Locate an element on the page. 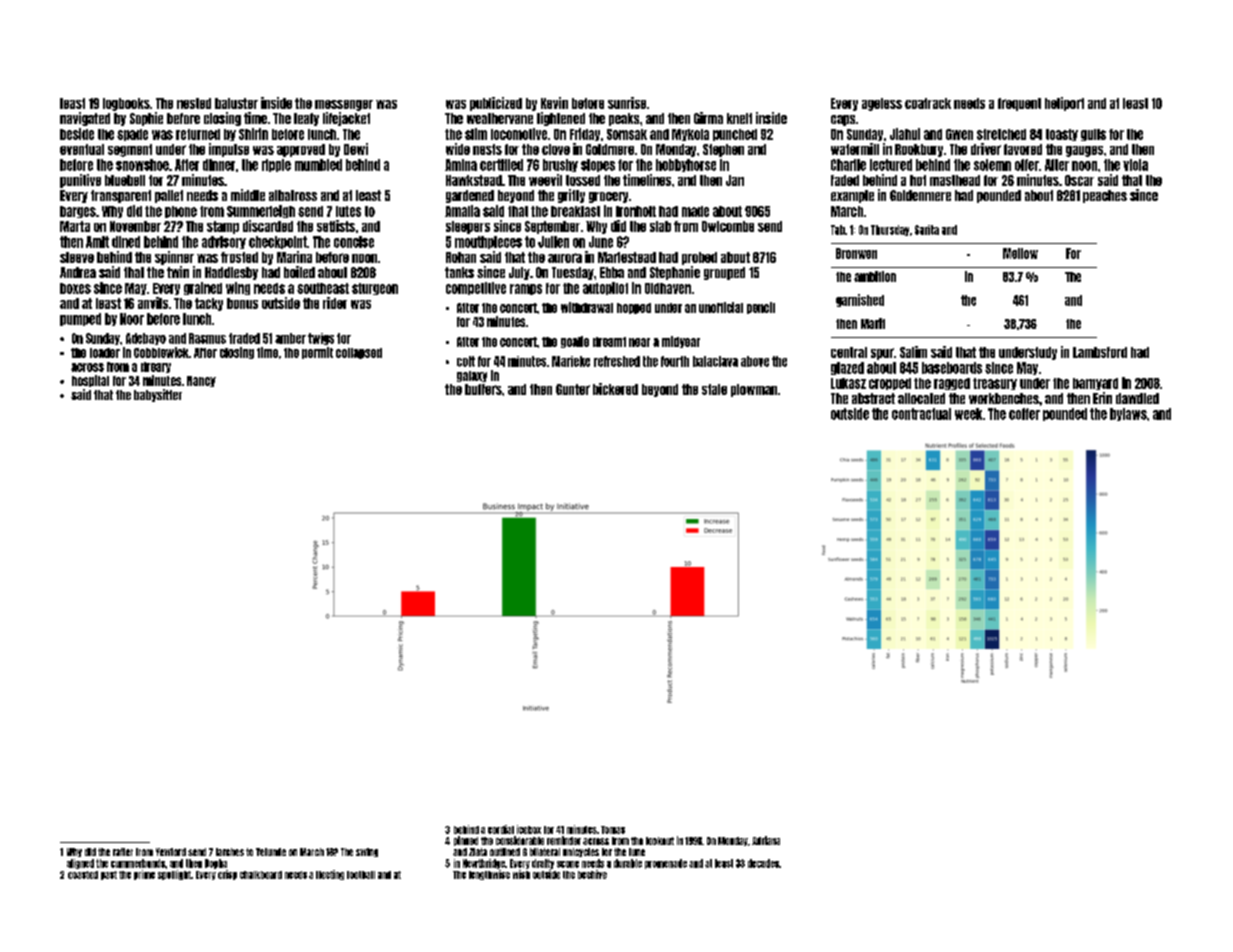 The width and height of the image is (1233, 952). Yetunde is located at coordinates (271, 852).
